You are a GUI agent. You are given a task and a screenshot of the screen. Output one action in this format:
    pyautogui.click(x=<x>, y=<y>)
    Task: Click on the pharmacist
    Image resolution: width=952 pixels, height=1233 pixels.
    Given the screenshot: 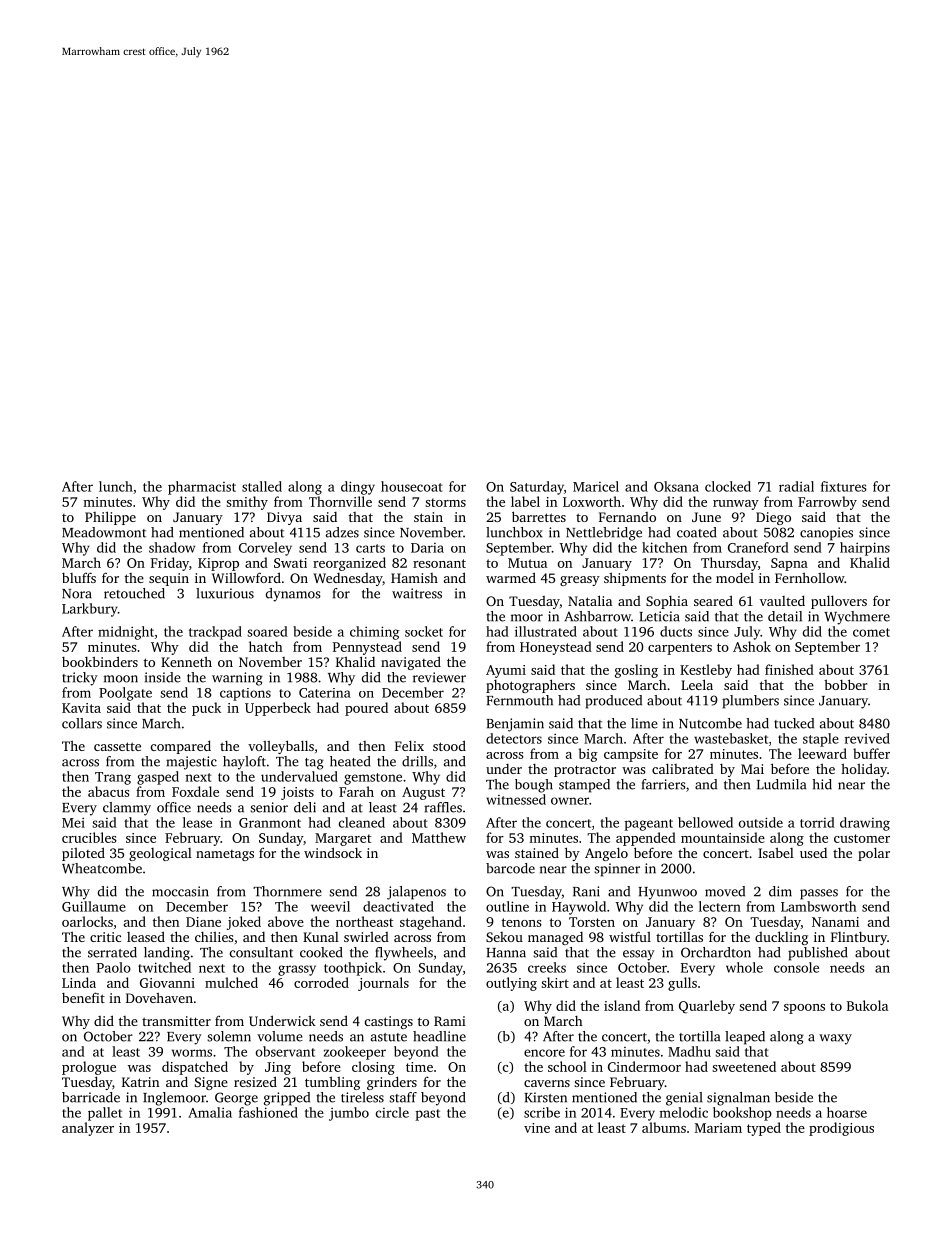 What is the action you would take?
    pyautogui.click(x=202, y=488)
